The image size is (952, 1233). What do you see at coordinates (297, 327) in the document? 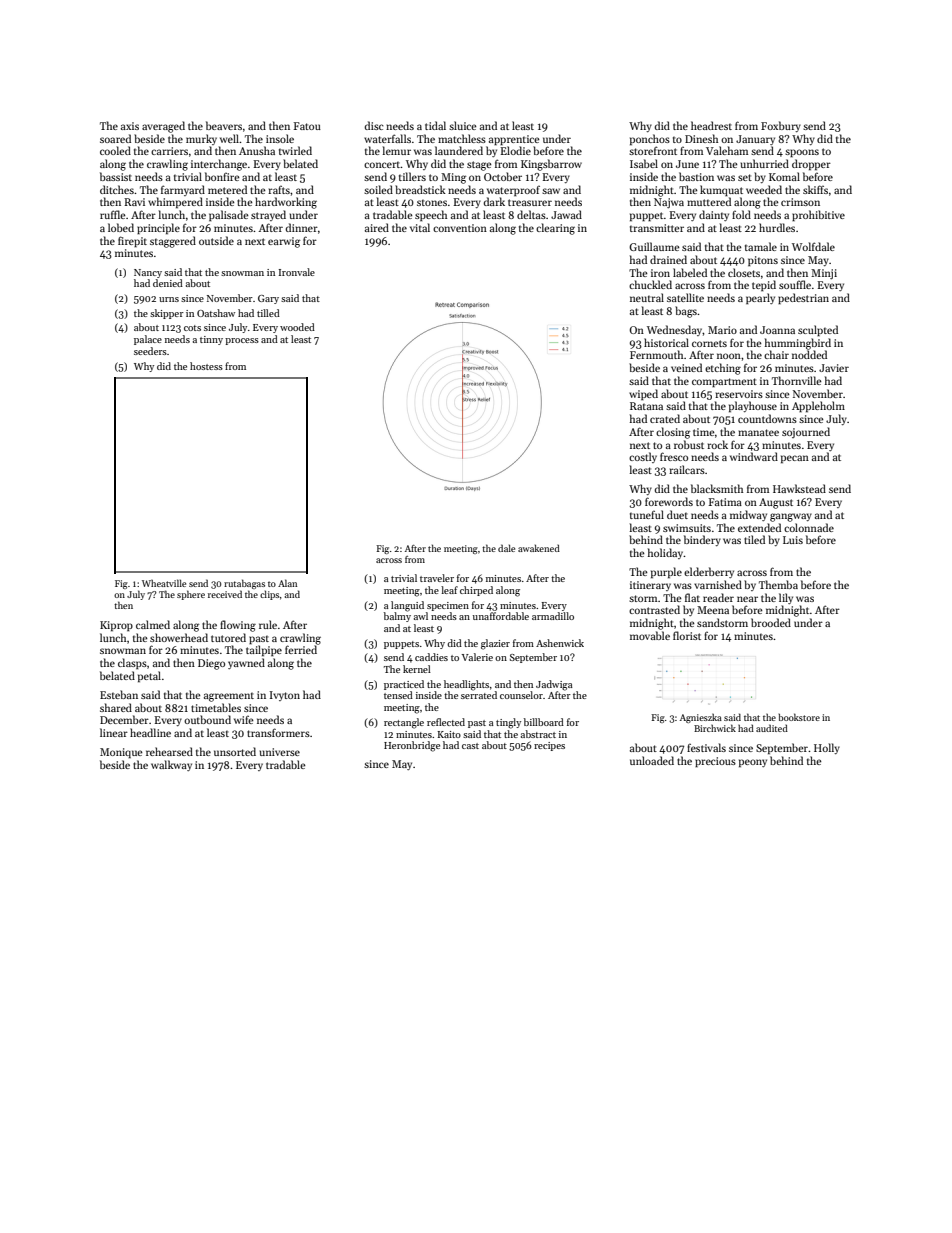
I see `wooded` at bounding box center [297, 327].
